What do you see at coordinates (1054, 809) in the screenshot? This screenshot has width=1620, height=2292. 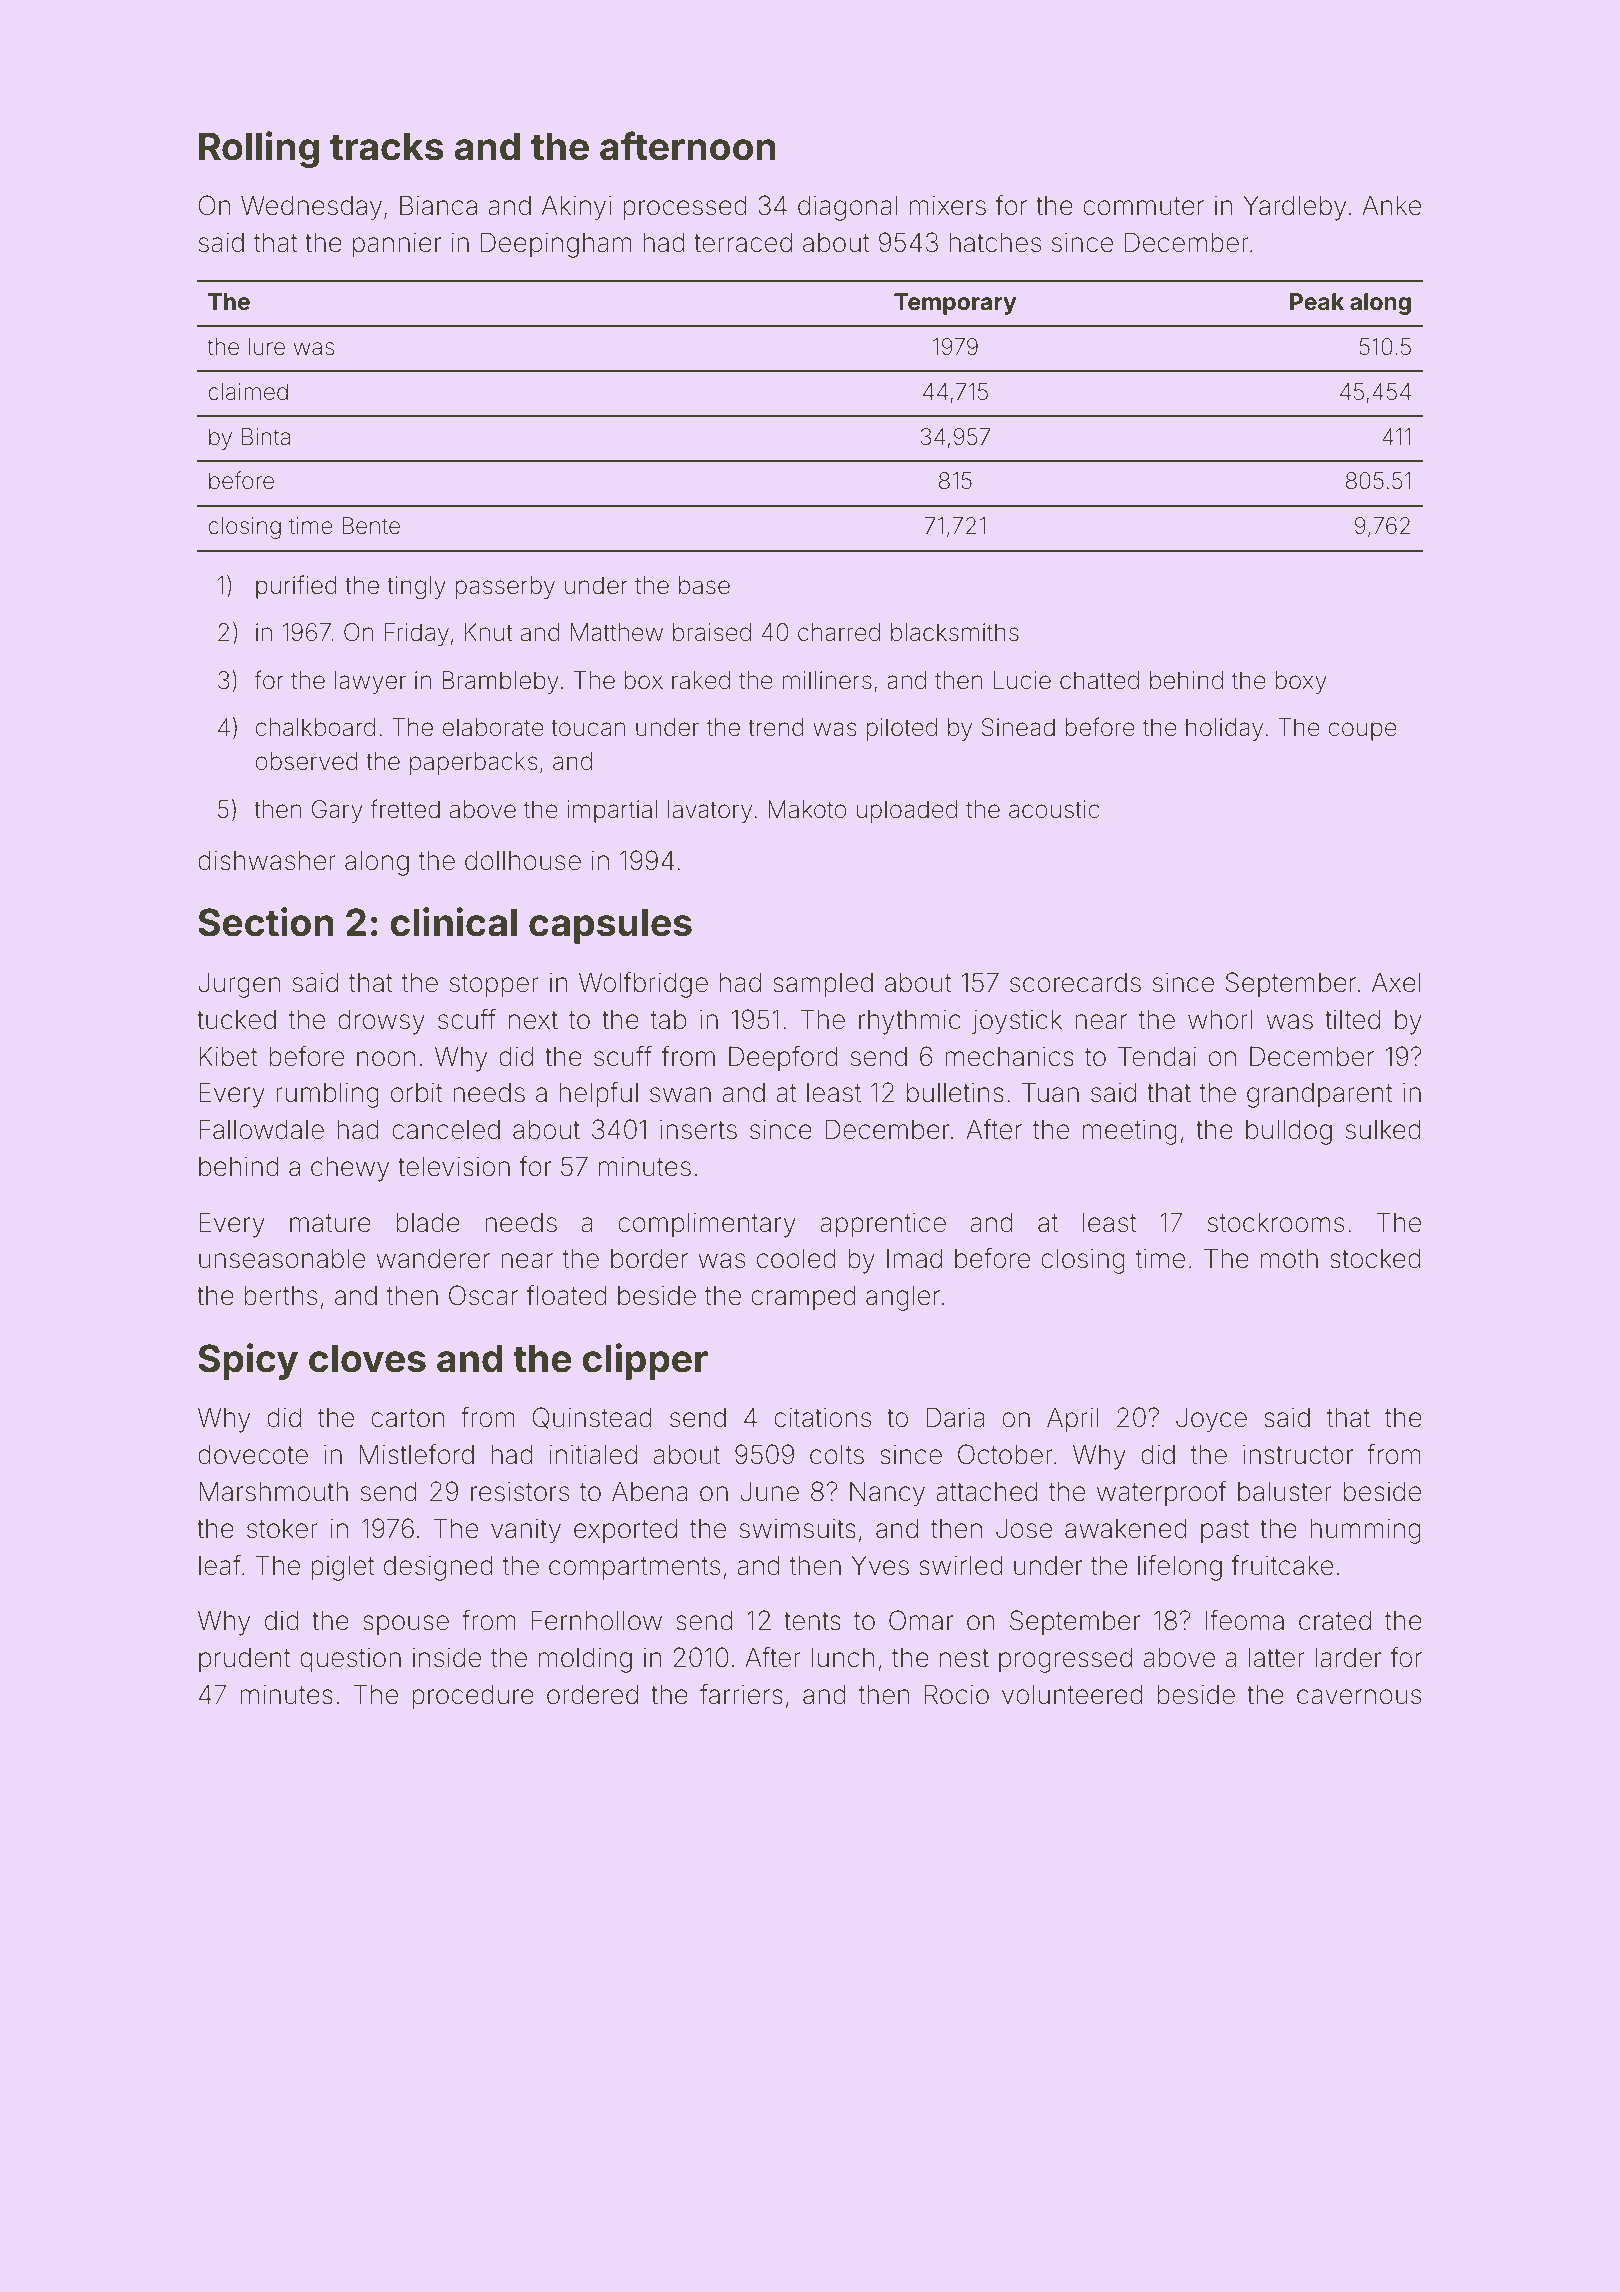 I see `acoustic` at bounding box center [1054, 809].
